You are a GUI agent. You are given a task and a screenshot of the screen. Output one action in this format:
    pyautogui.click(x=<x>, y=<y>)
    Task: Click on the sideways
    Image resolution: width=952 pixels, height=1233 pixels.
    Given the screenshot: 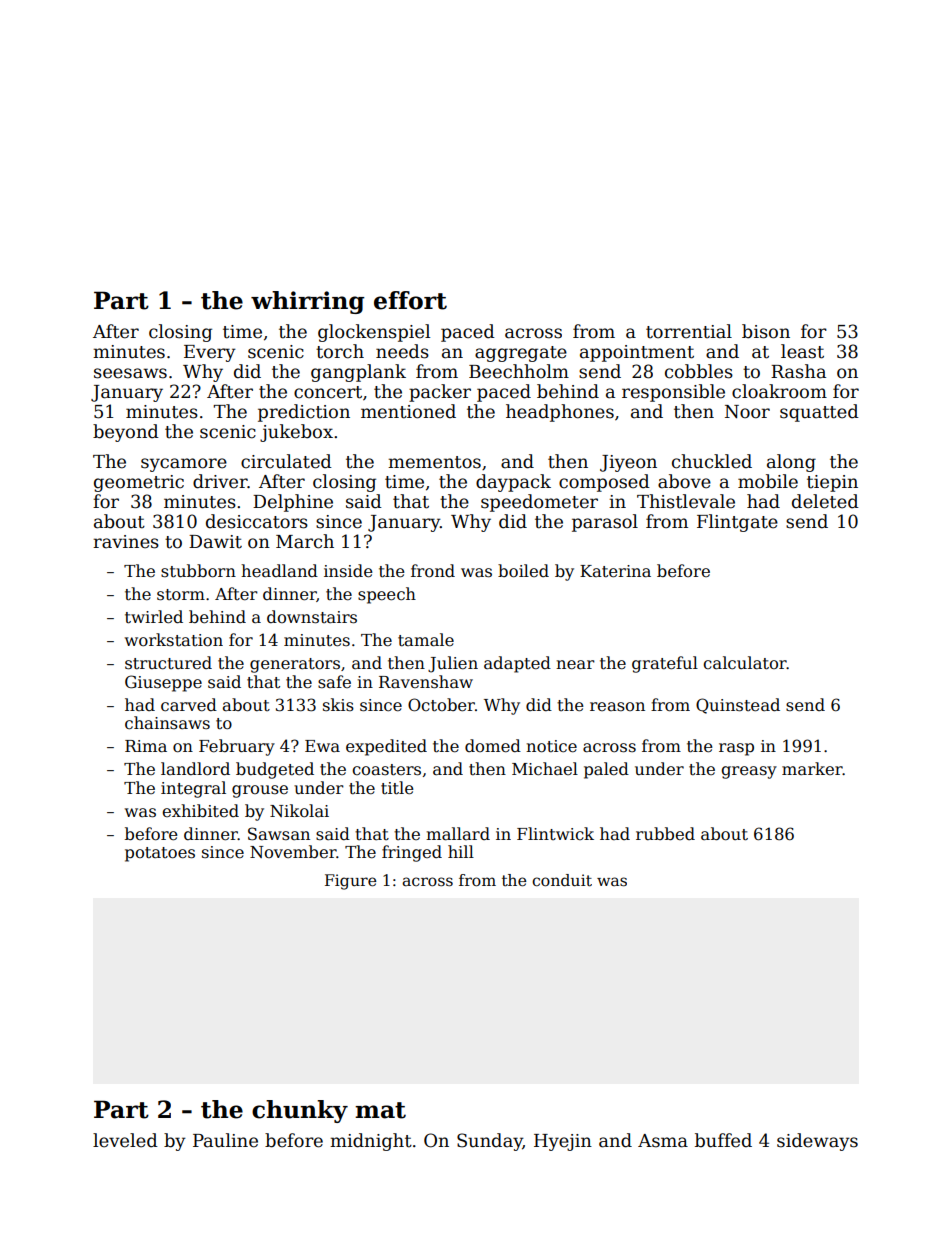 What is the action you would take?
    pyautogui.click(x=817, y=1142)
